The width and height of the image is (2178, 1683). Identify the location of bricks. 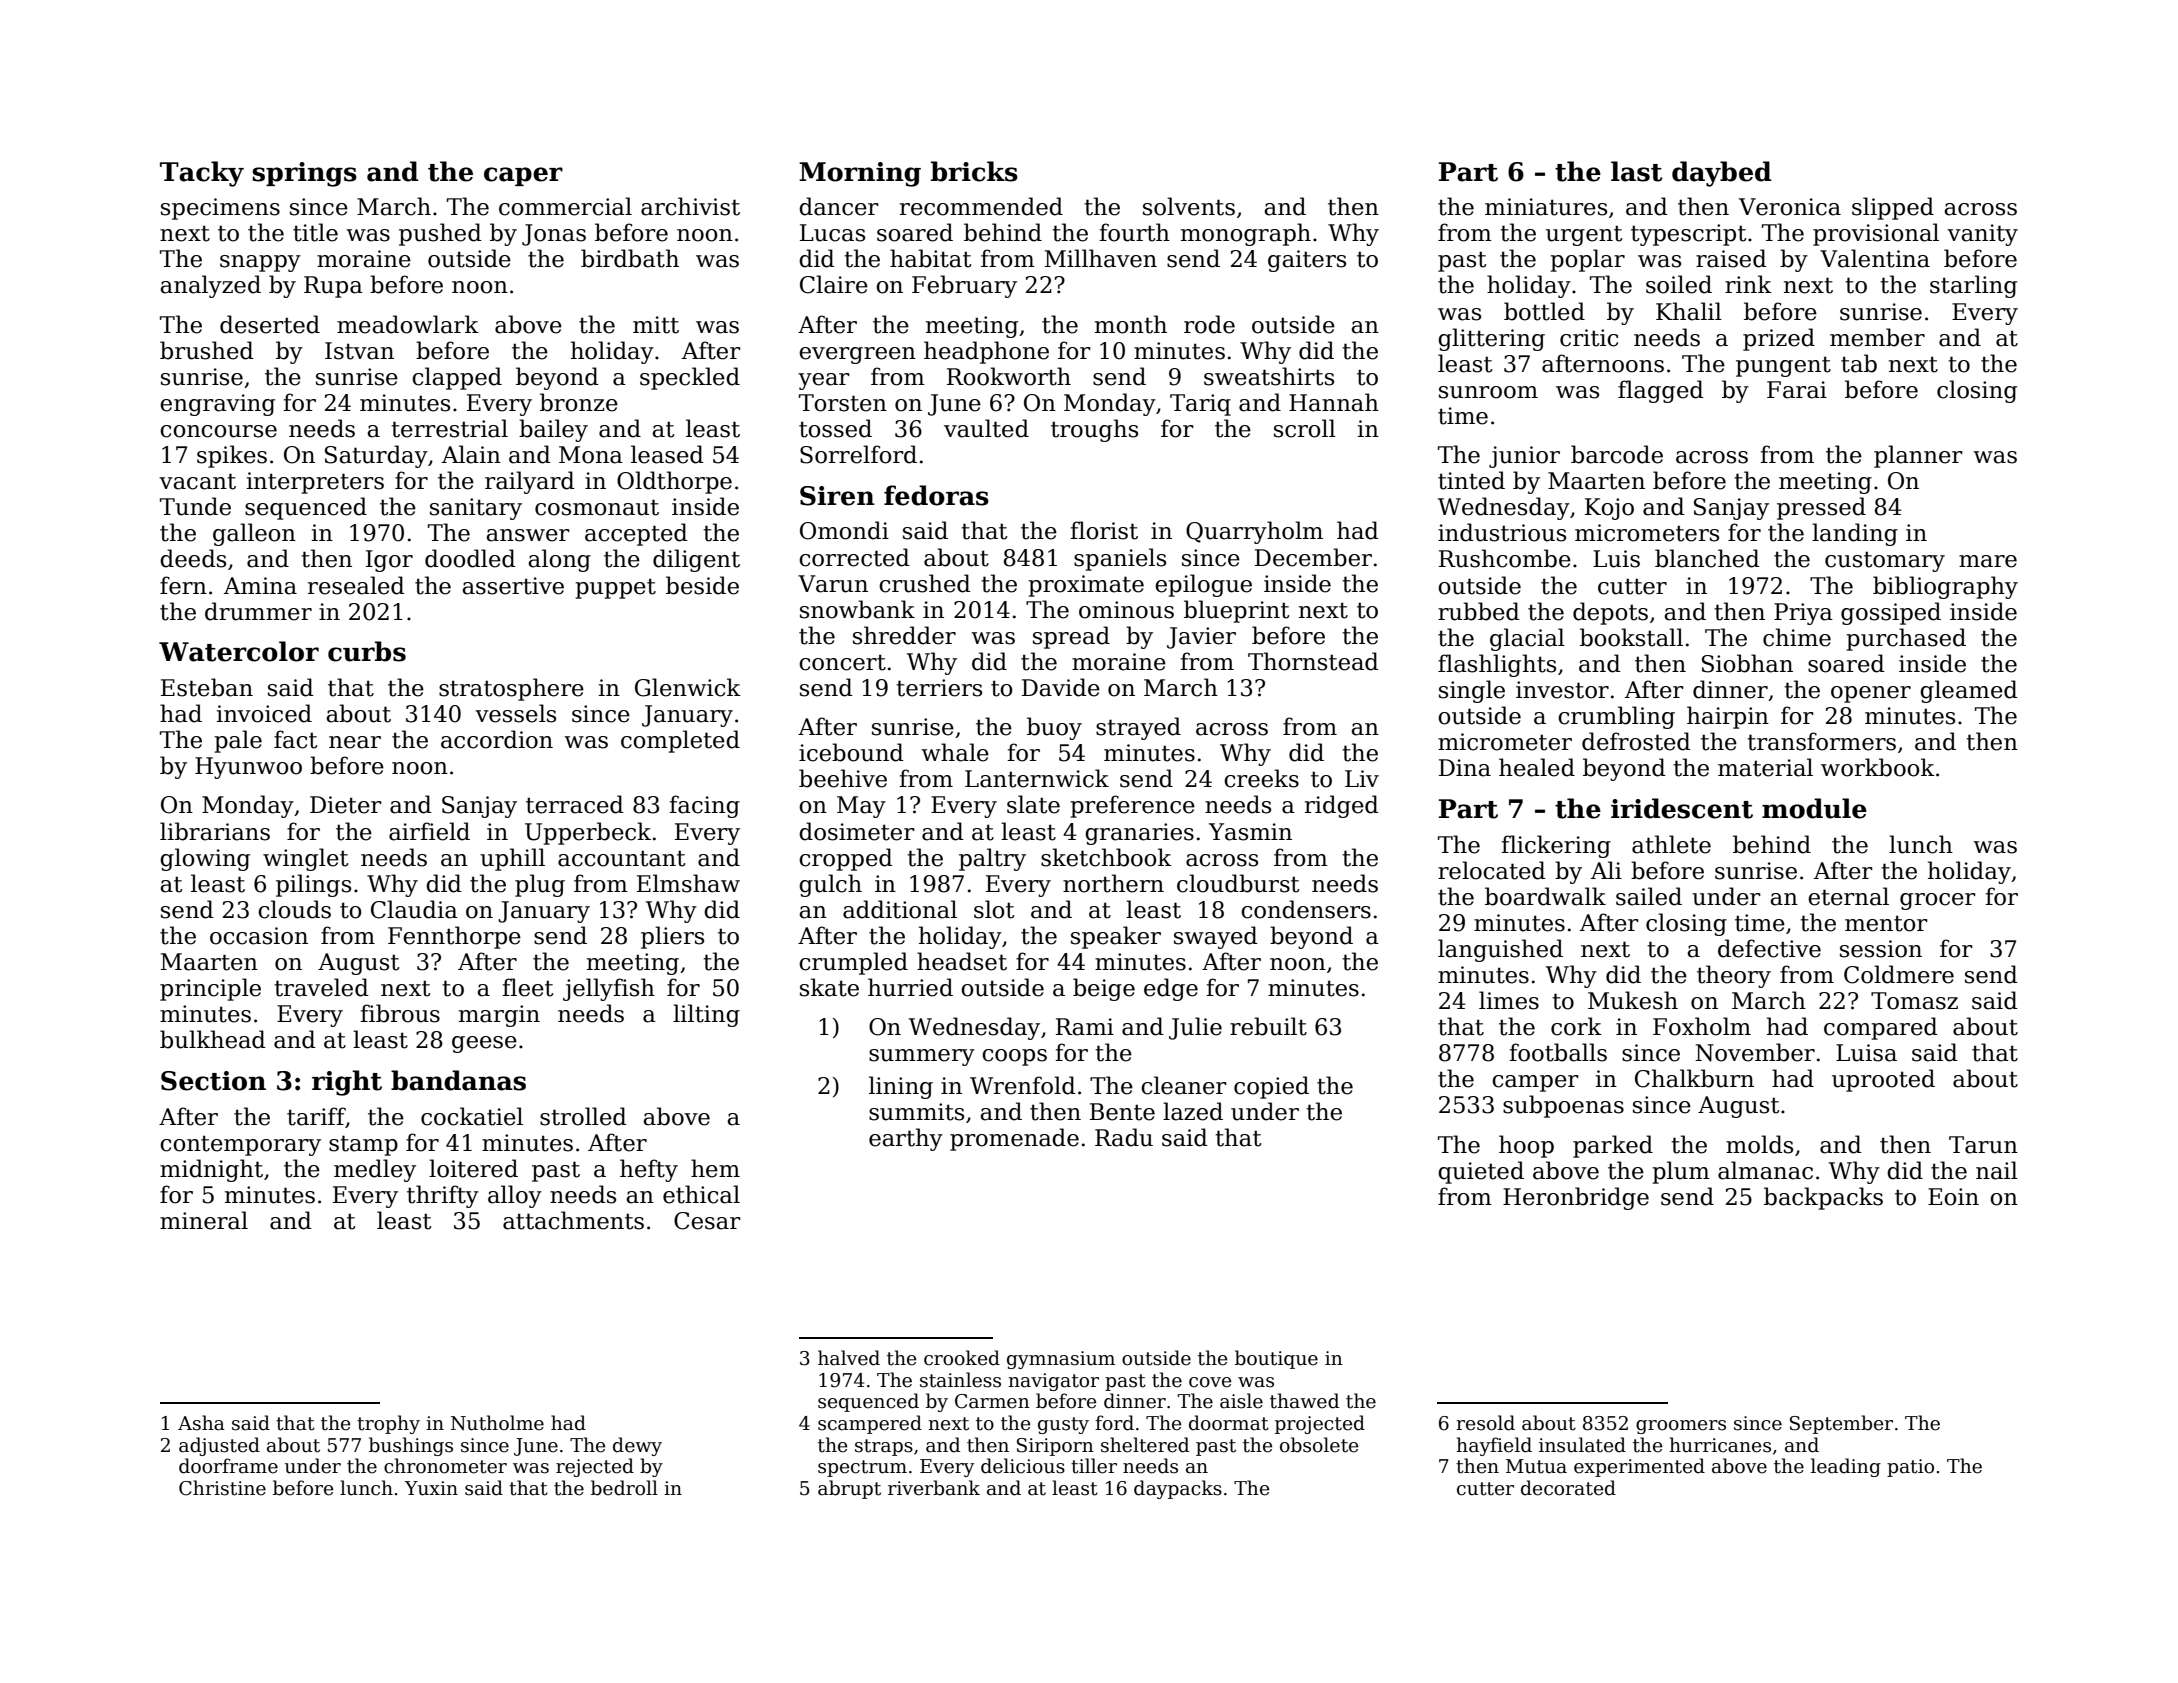
(974, 171).
